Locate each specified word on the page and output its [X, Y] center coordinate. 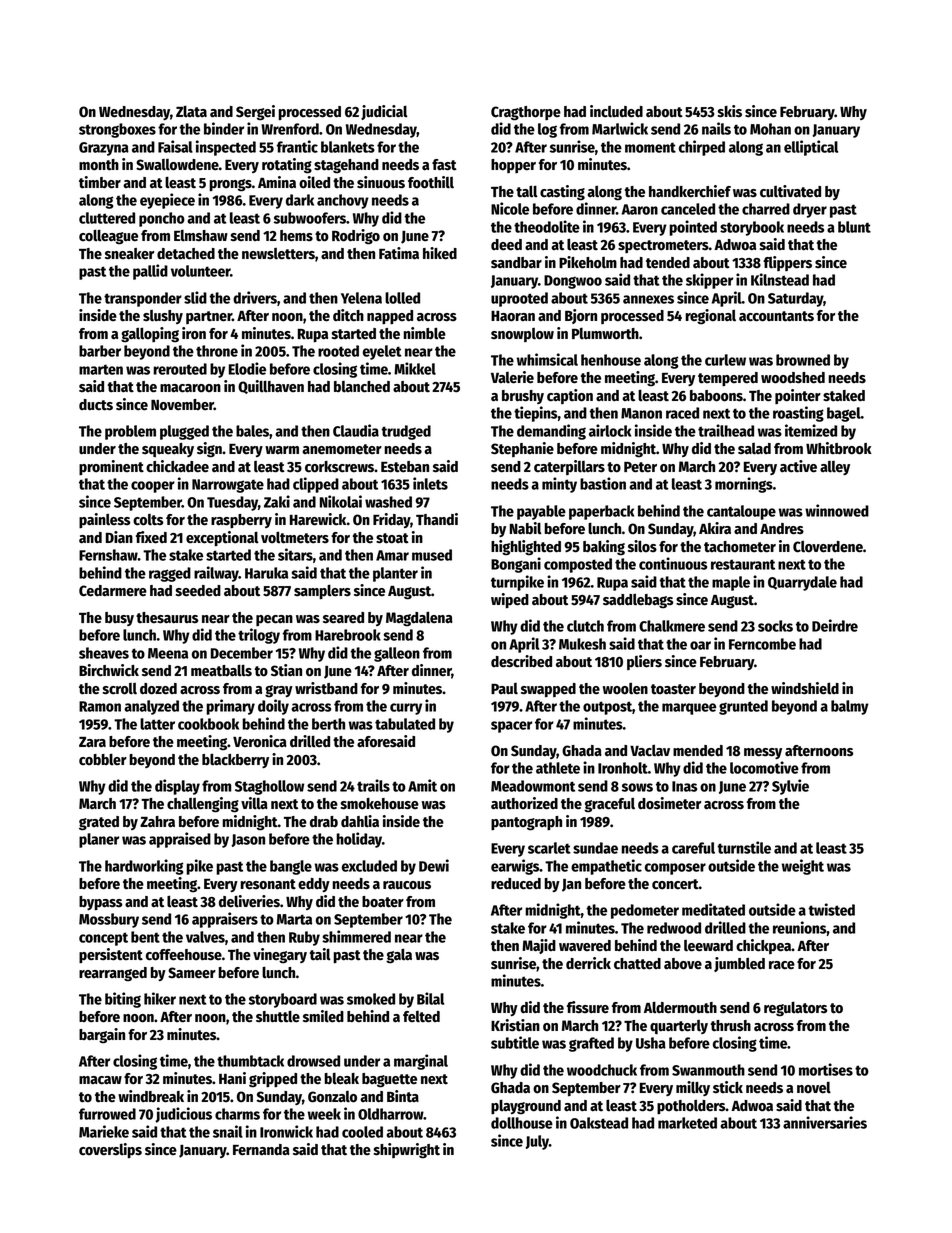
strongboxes [117, 130]
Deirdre [835, 625]
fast [444, 165]
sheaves [104, 653]
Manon [641, 413]
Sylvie [790, 787]
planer [99, 840]
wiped [510, 600]
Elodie [247, 368]
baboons [716, 396]
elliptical [811, 148]
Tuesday [232, 503]
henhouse [611, 360]
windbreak [151, 1096]
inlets [430, 483]
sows [637, 787]
